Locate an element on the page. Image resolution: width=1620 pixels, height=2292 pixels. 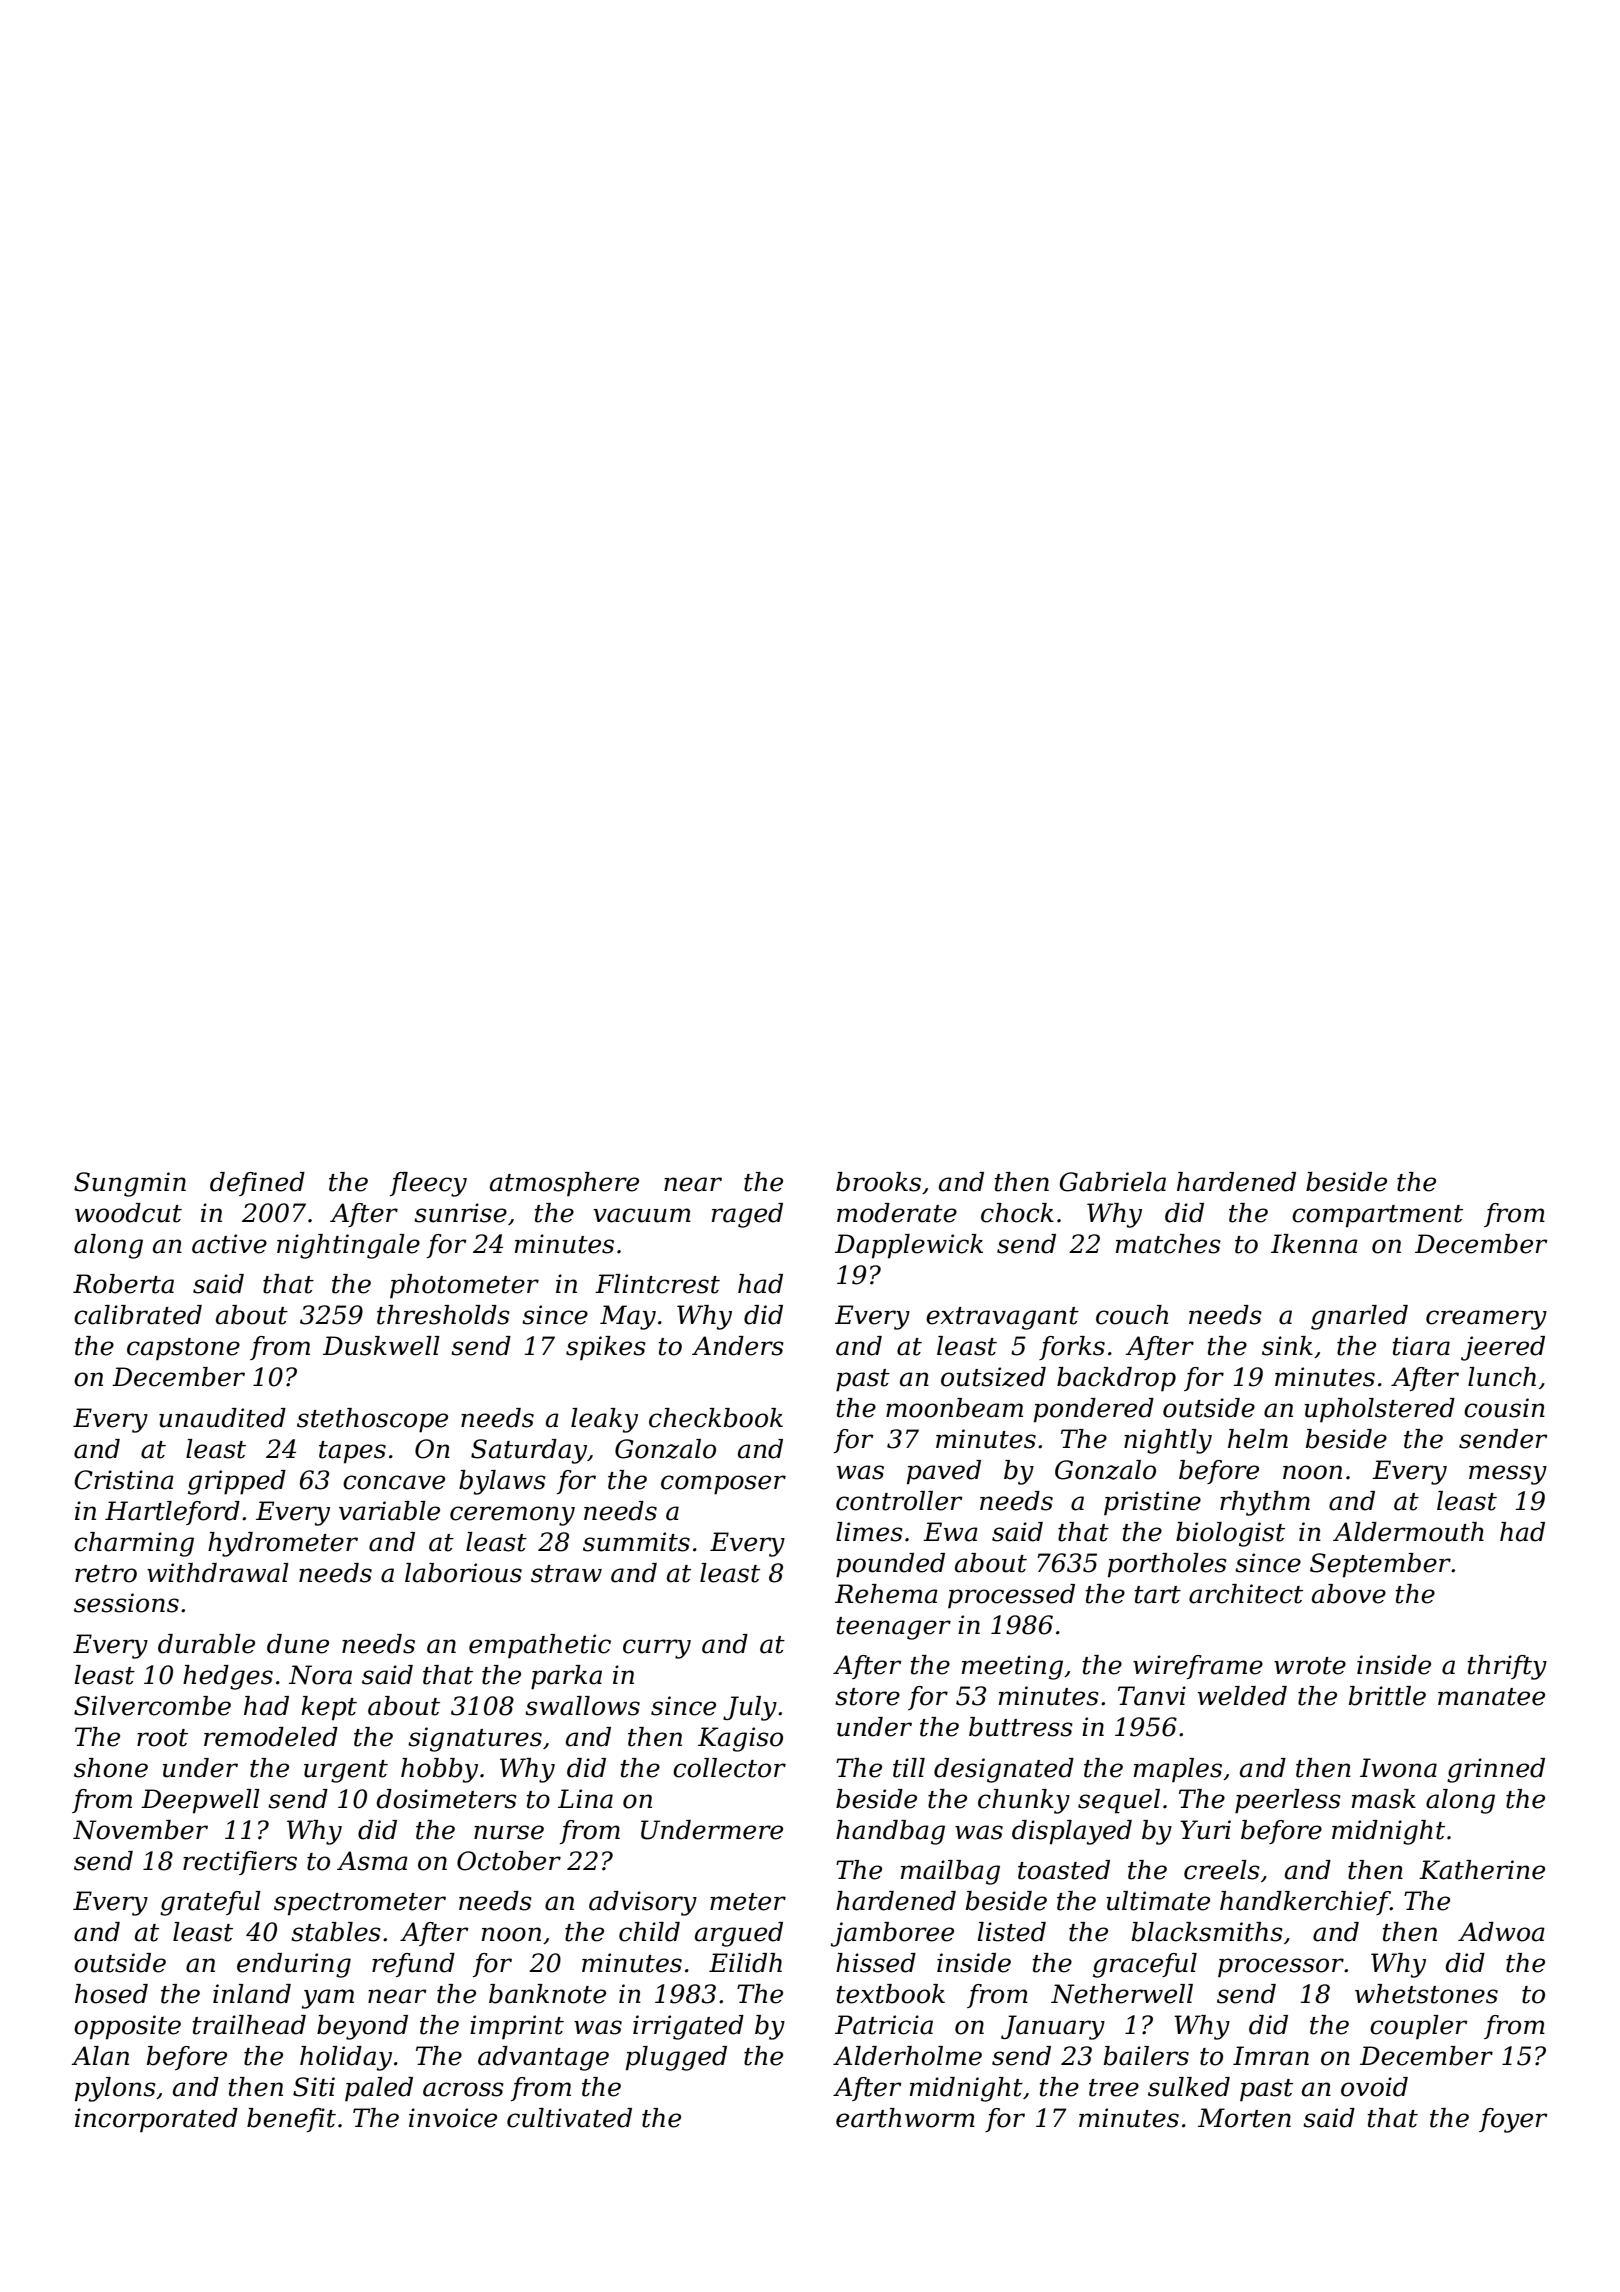
capstone is located at coordinates (183, 1349).
